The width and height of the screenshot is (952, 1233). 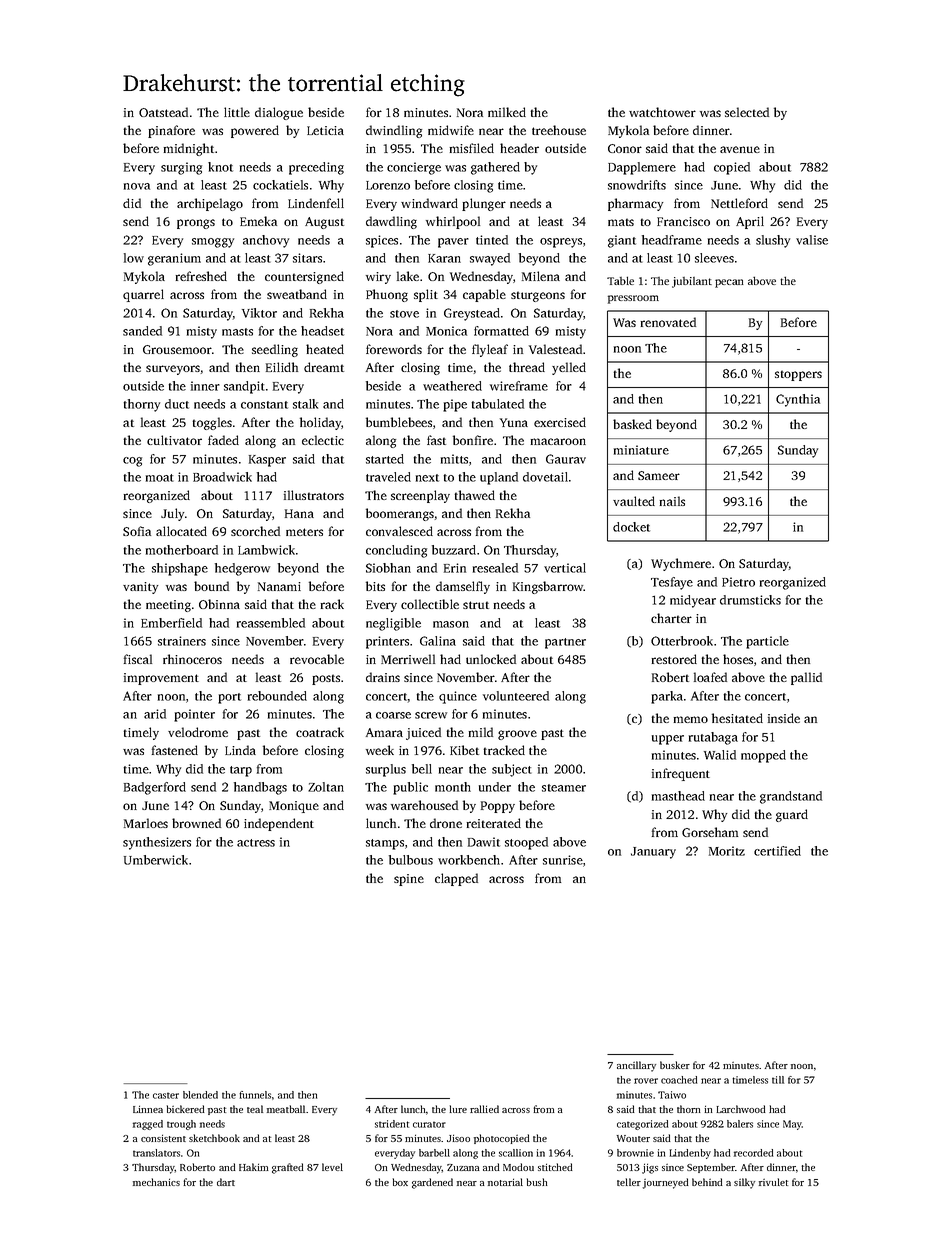 What do you see at coordinates (456, 879) in the screenshot?
I see `clapped` at bounding box center [456, 879].
